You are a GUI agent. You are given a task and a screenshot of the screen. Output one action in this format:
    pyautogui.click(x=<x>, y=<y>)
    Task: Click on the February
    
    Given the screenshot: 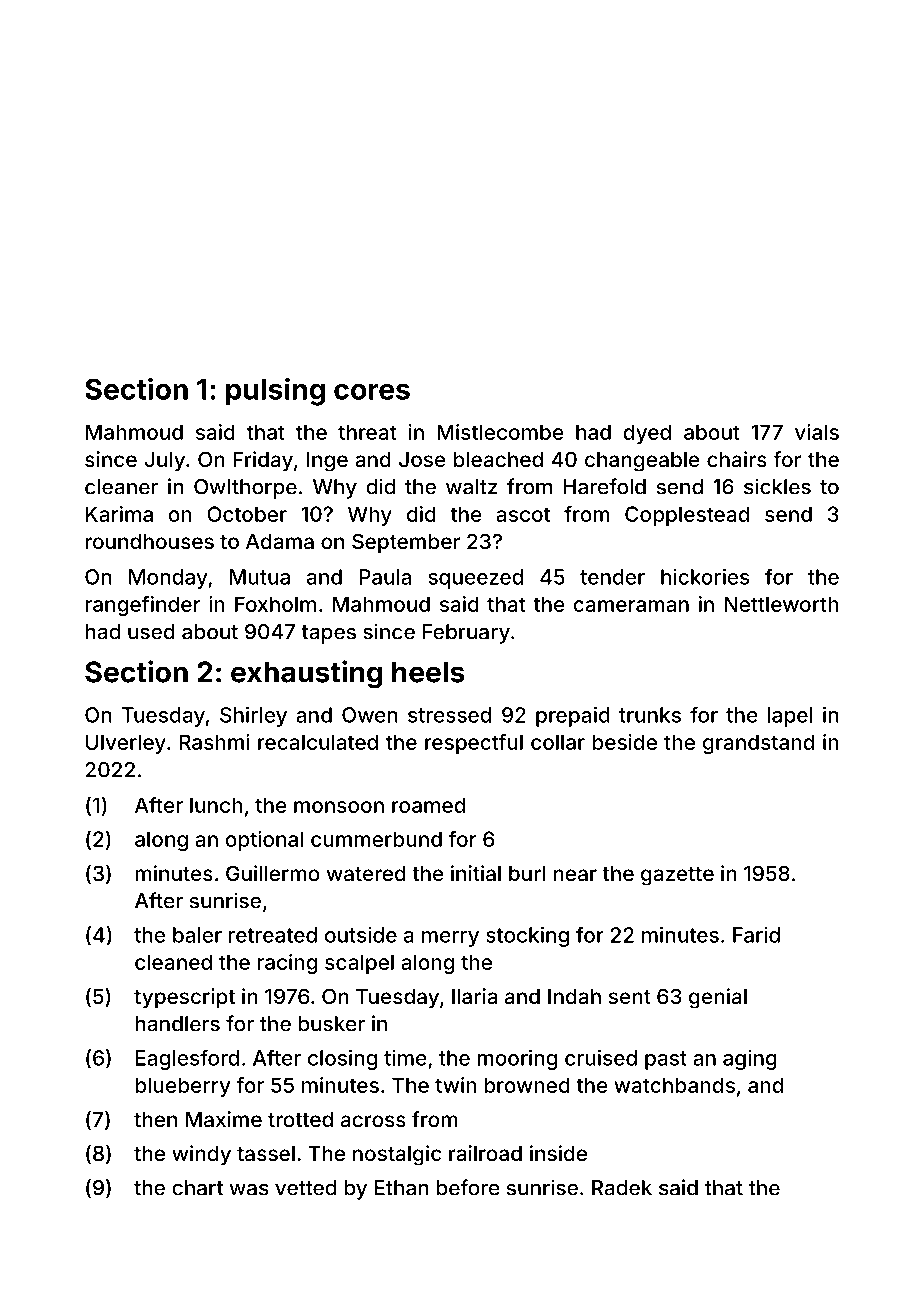 What is the action you would take?
    pyautogui.click(x=466, y=634)
